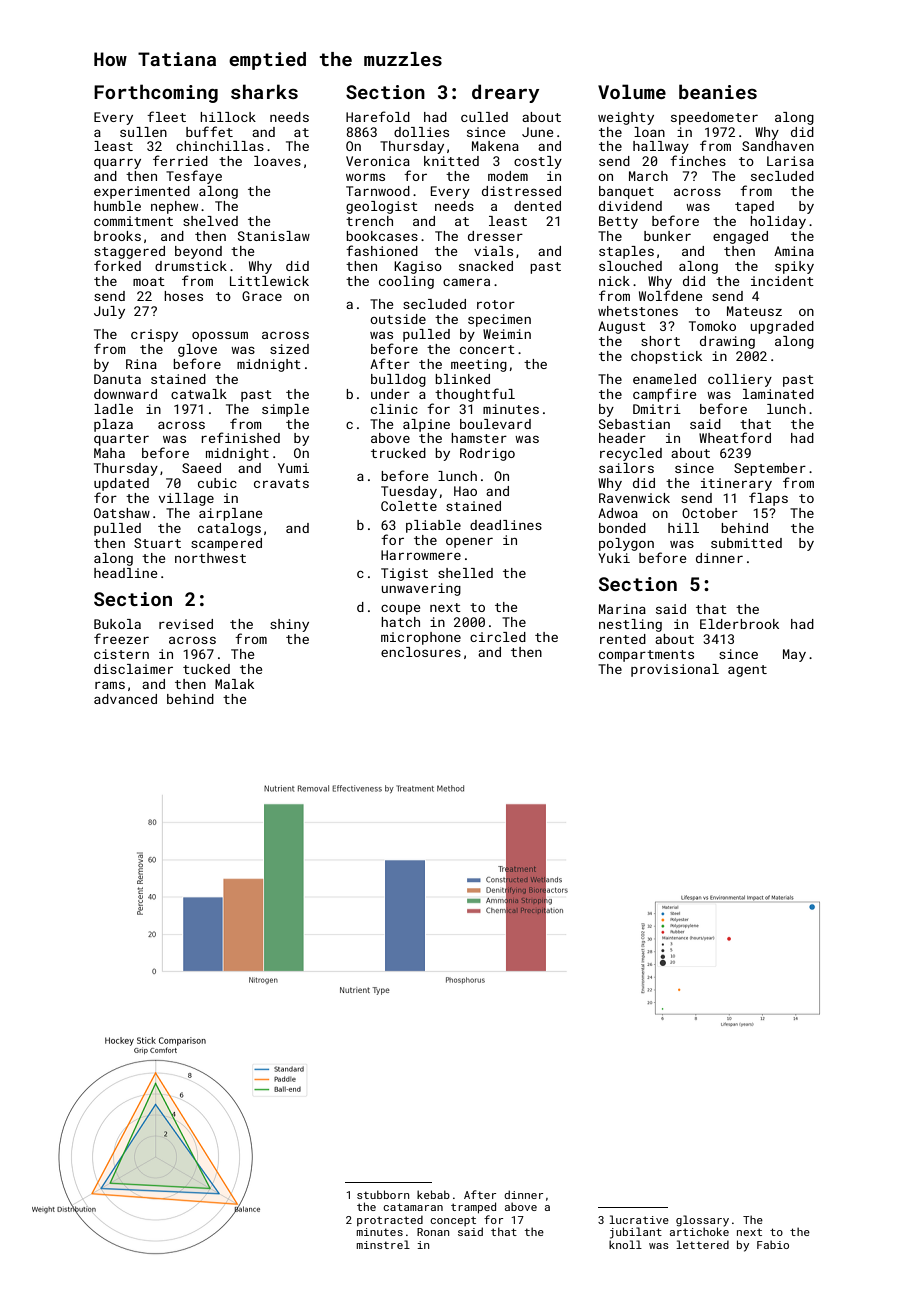  I want to click on advanced, so click(125, 699).
